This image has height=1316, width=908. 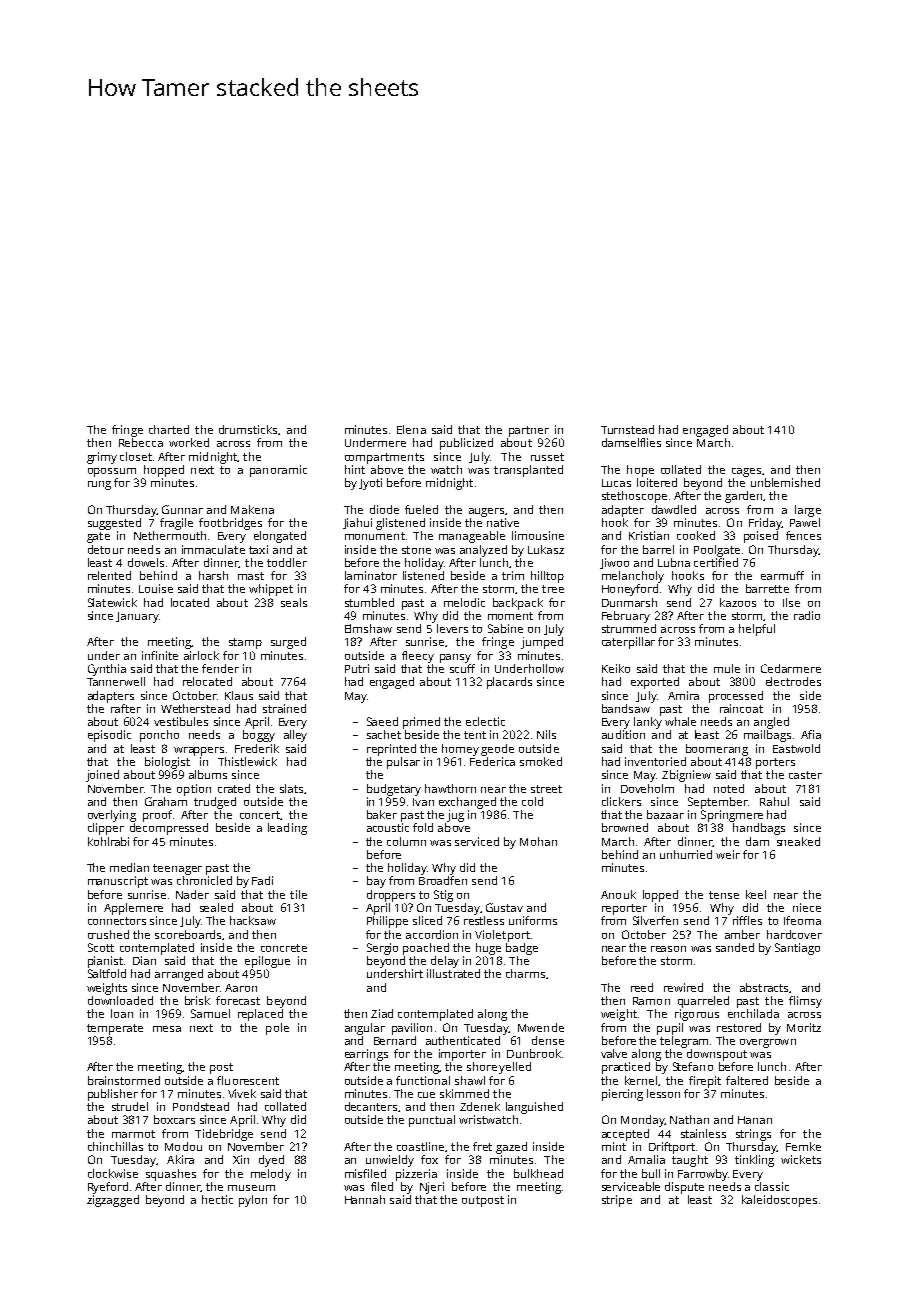 I want to click on overlying, so click(x=112, y=816).
